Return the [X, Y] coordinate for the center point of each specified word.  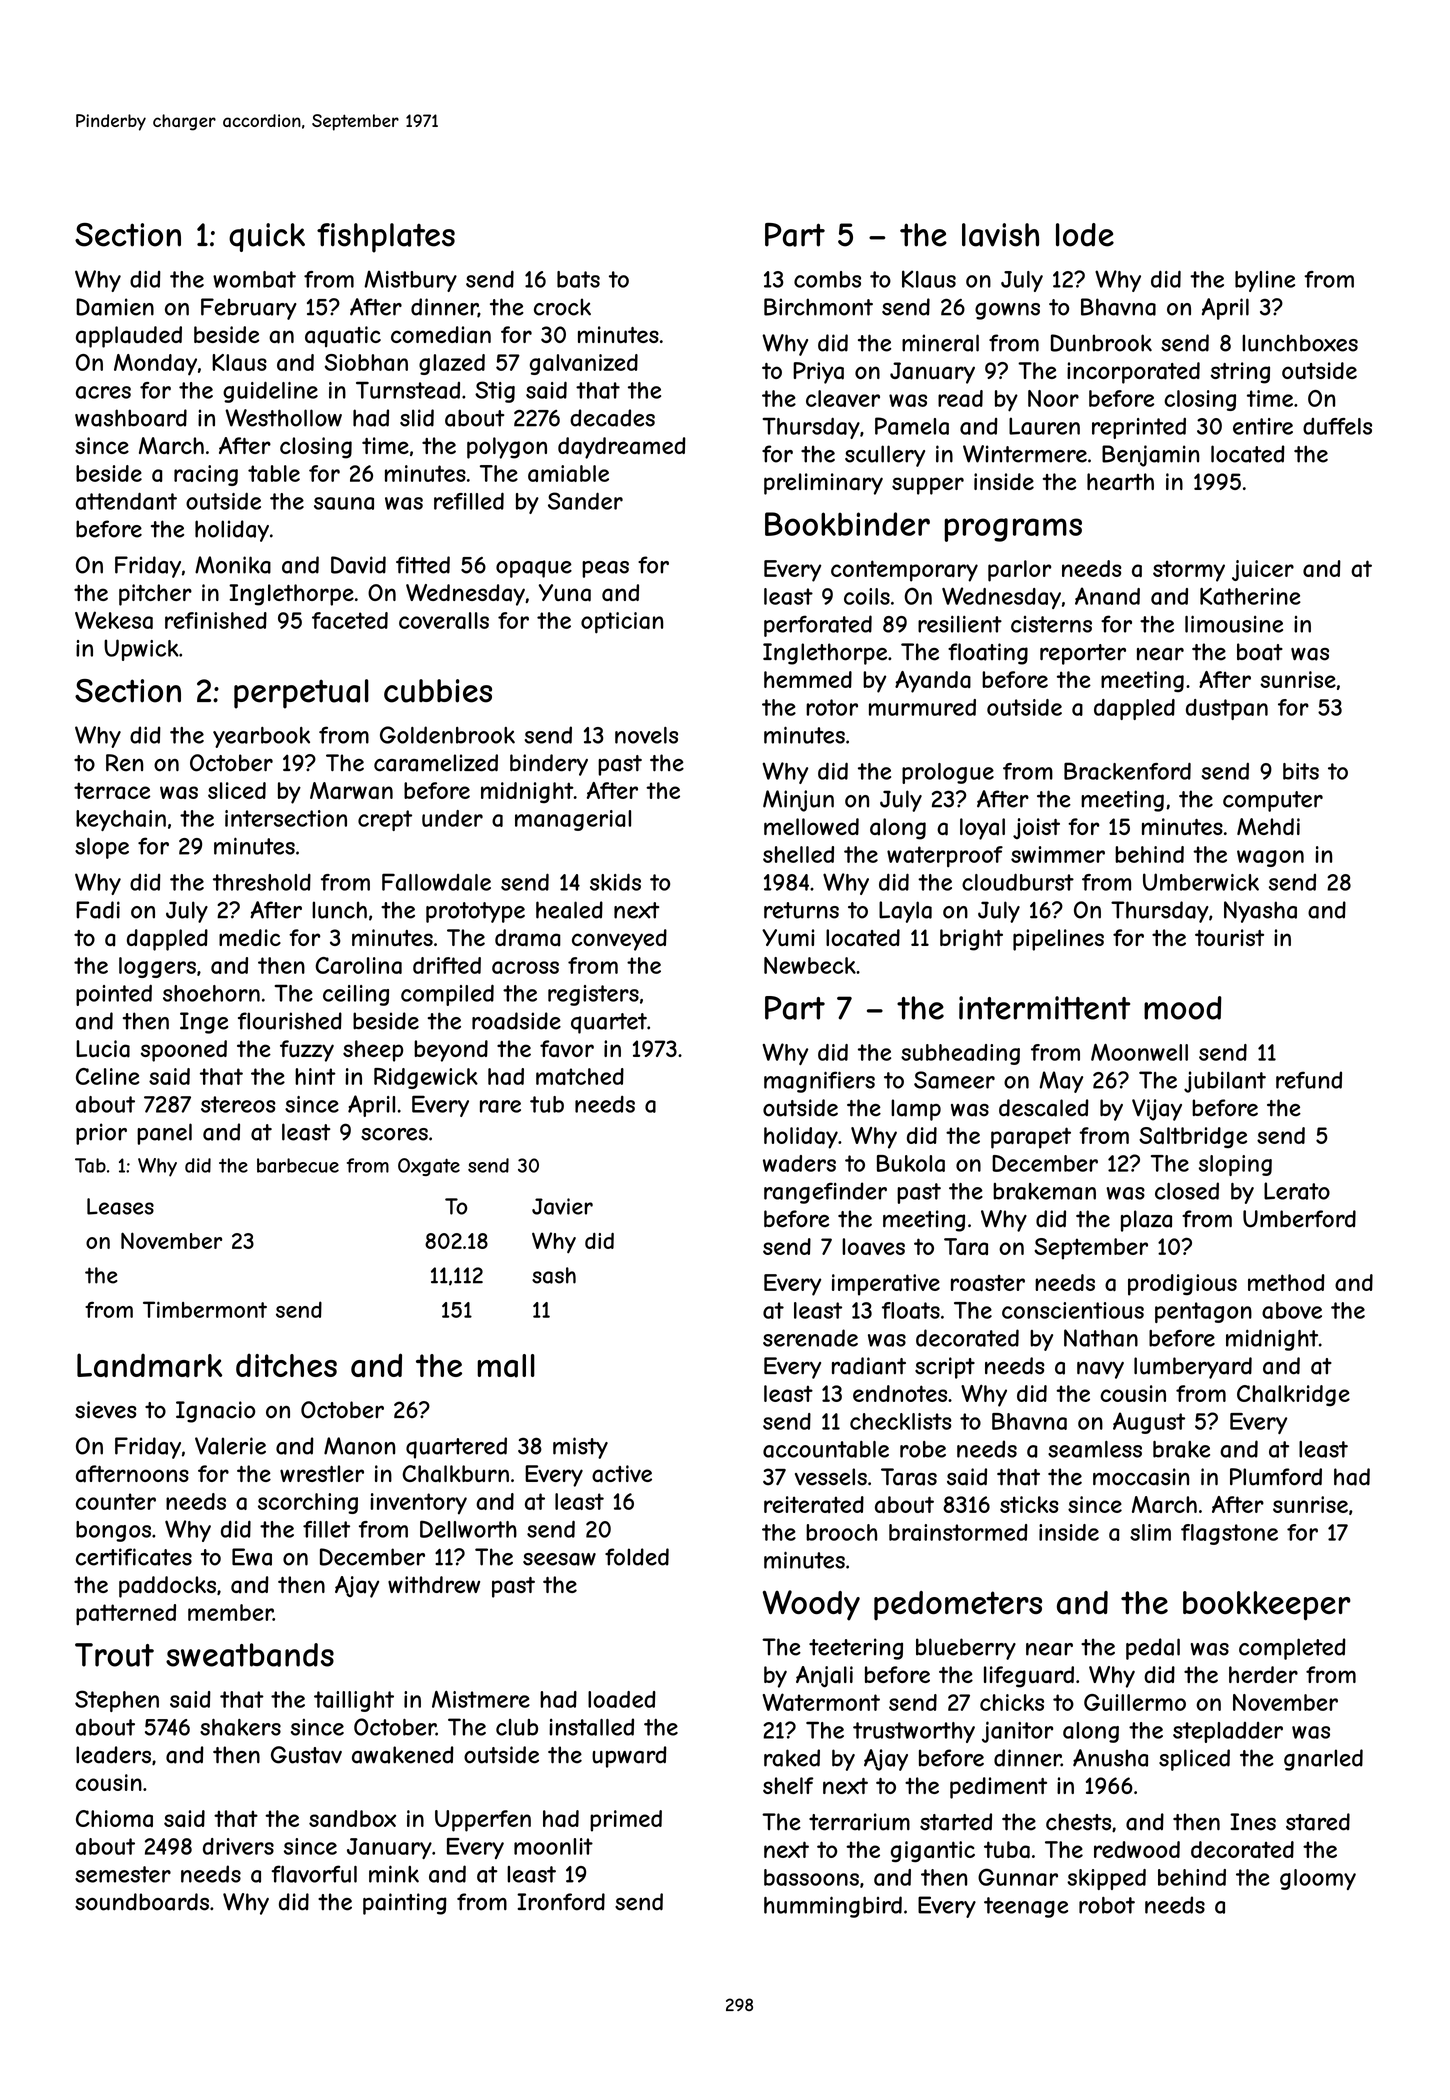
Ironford [561, 1902]
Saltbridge [1193, 1137]
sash [554, 1275]
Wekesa [114, 620]
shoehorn [211, 993]
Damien [115, 307]
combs [827, 279]
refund [1309, 1080]
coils [867, 596]
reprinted [1139, 428]
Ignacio [215, 1412]
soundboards [142, 1902]
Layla [905, 912]
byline [1265, 281]
